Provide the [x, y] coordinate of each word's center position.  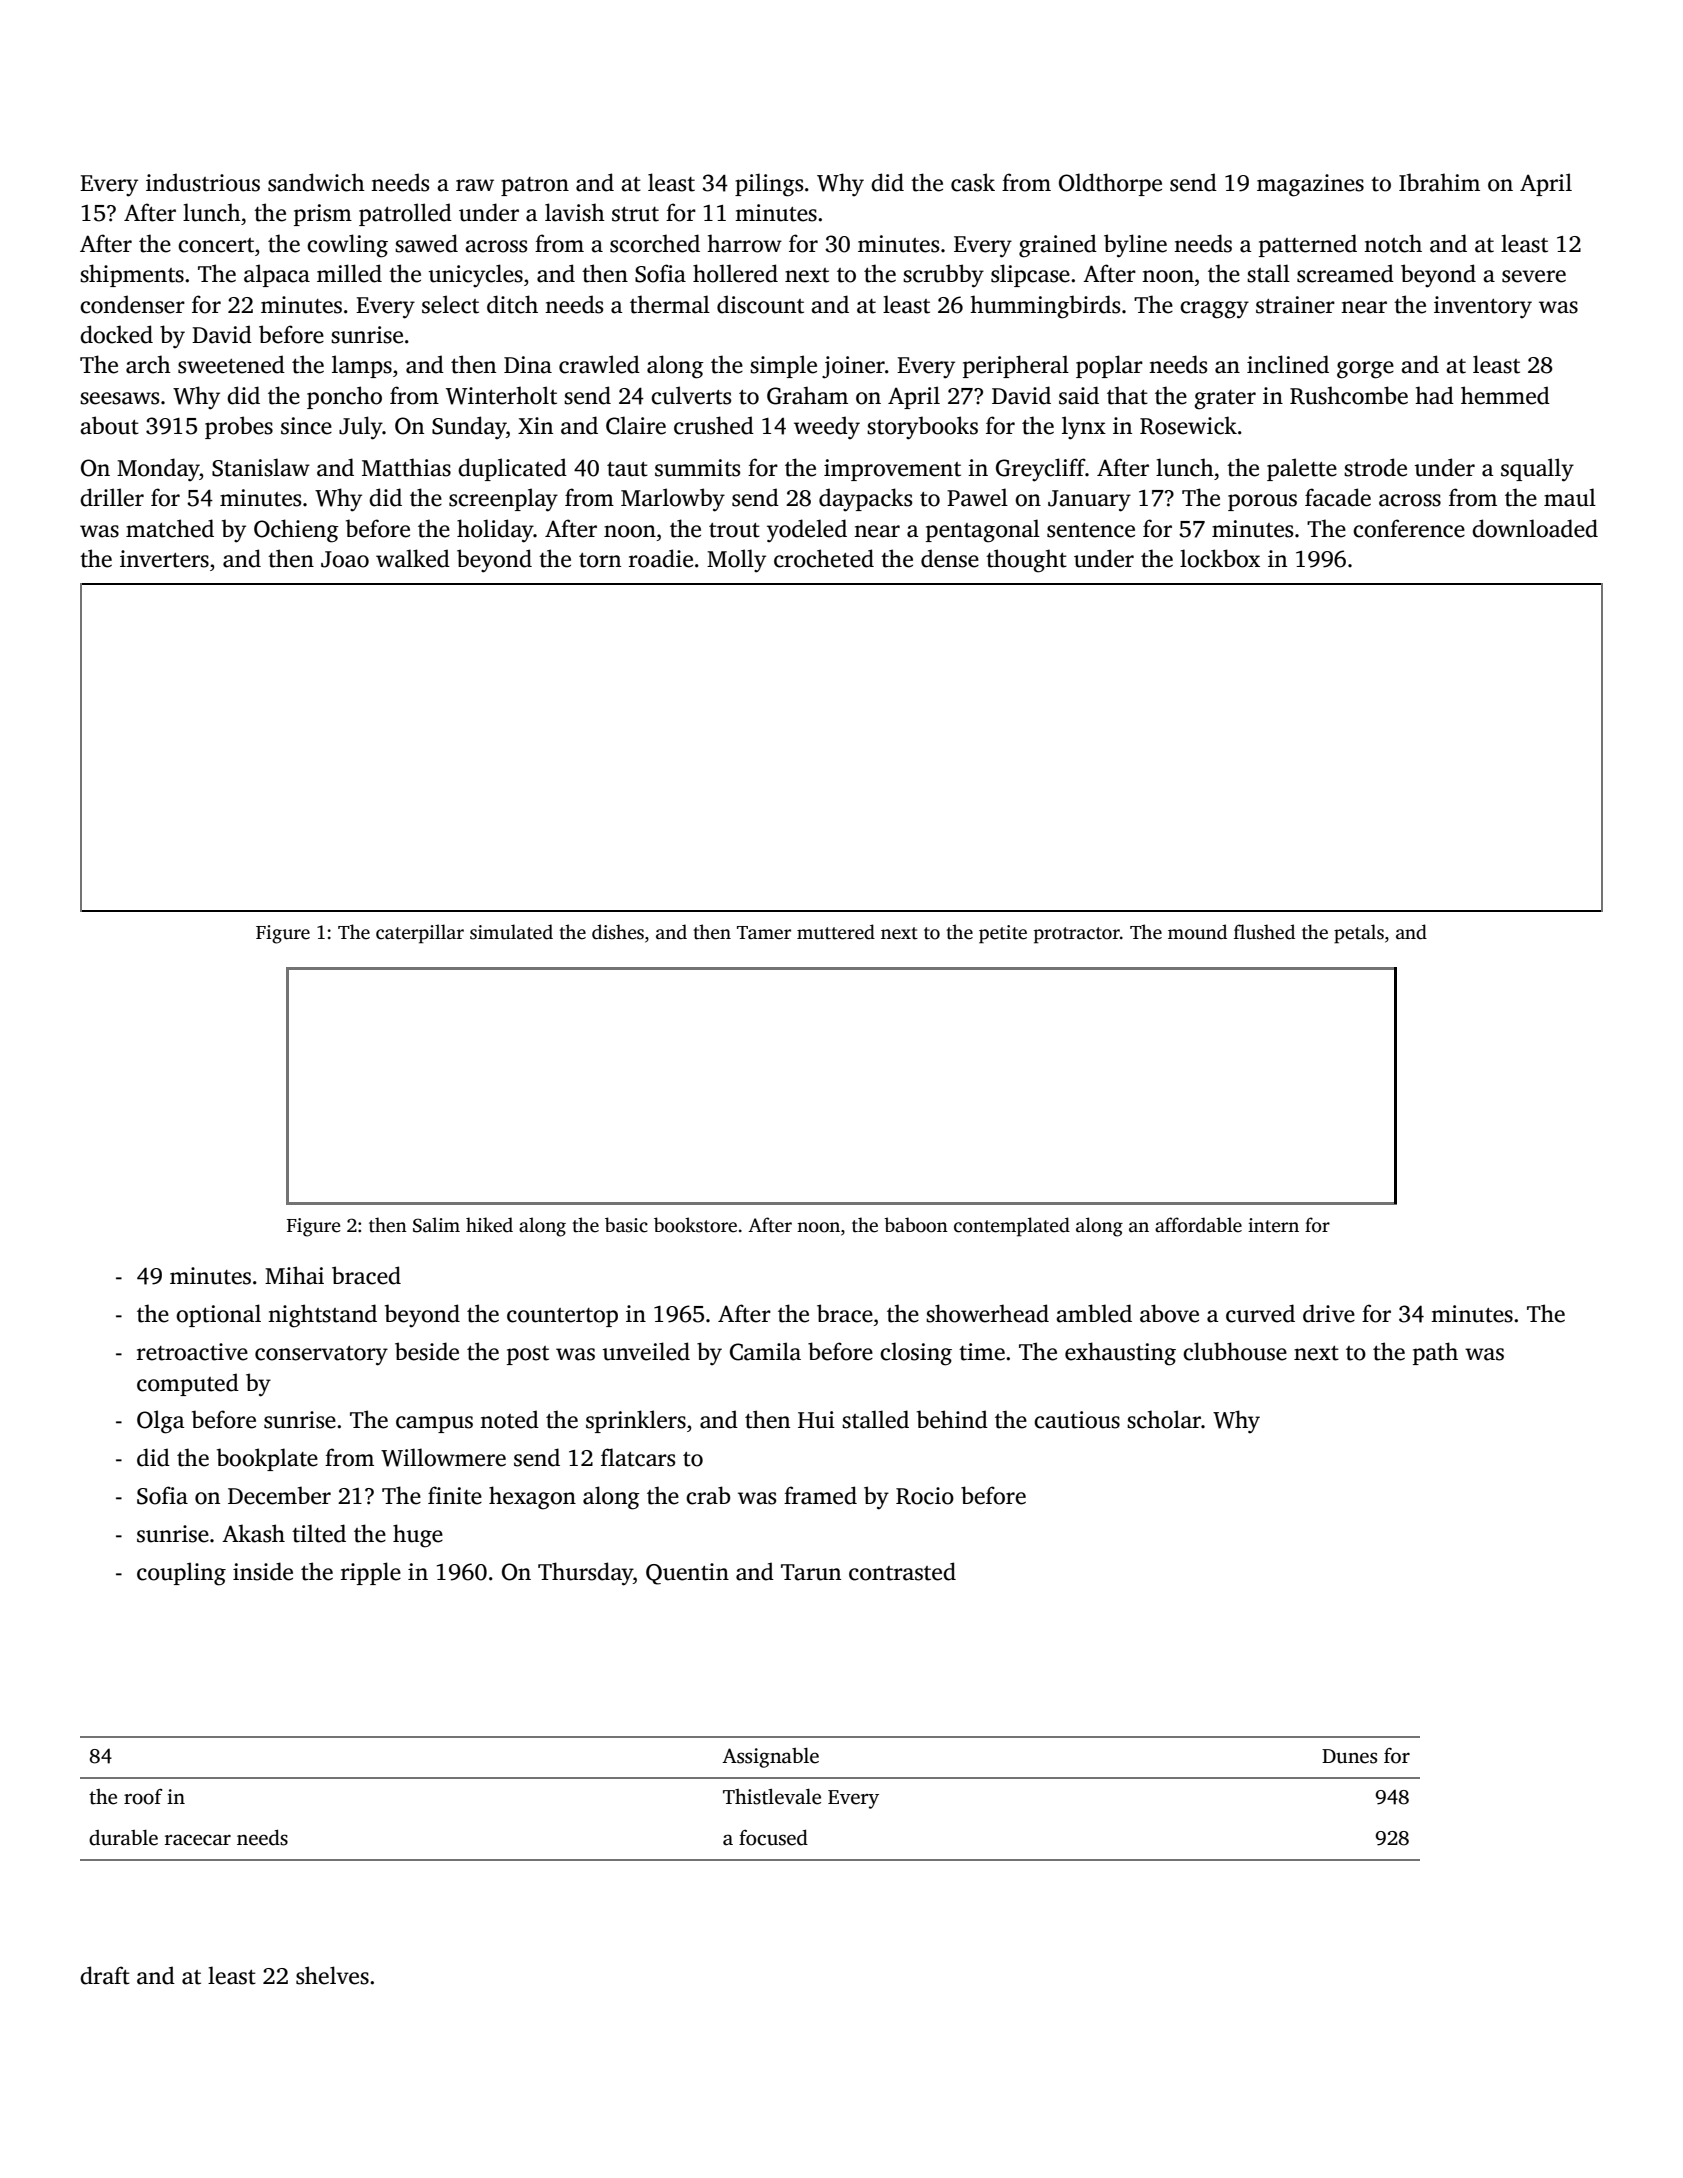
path [1435, 1353]
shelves [332, 1975]
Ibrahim [1439, 182]
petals [1359, 934]
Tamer [764, 933]
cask [973, 182]
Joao [345, 559]
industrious [203, 182]
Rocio [925, 1496]
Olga [161, 1422]
